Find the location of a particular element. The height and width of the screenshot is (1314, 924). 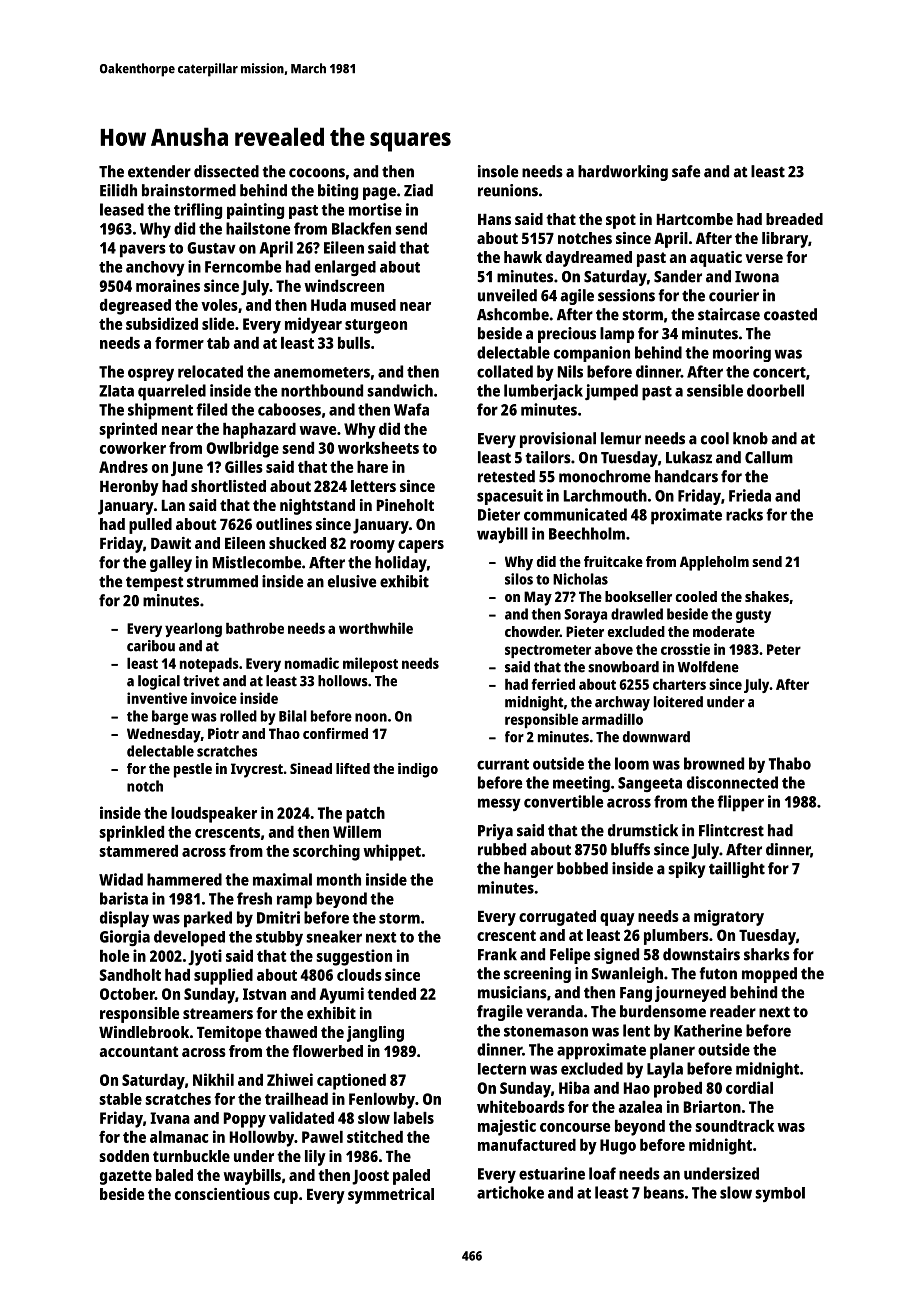

breaded is located at coordinates (794, 219).
